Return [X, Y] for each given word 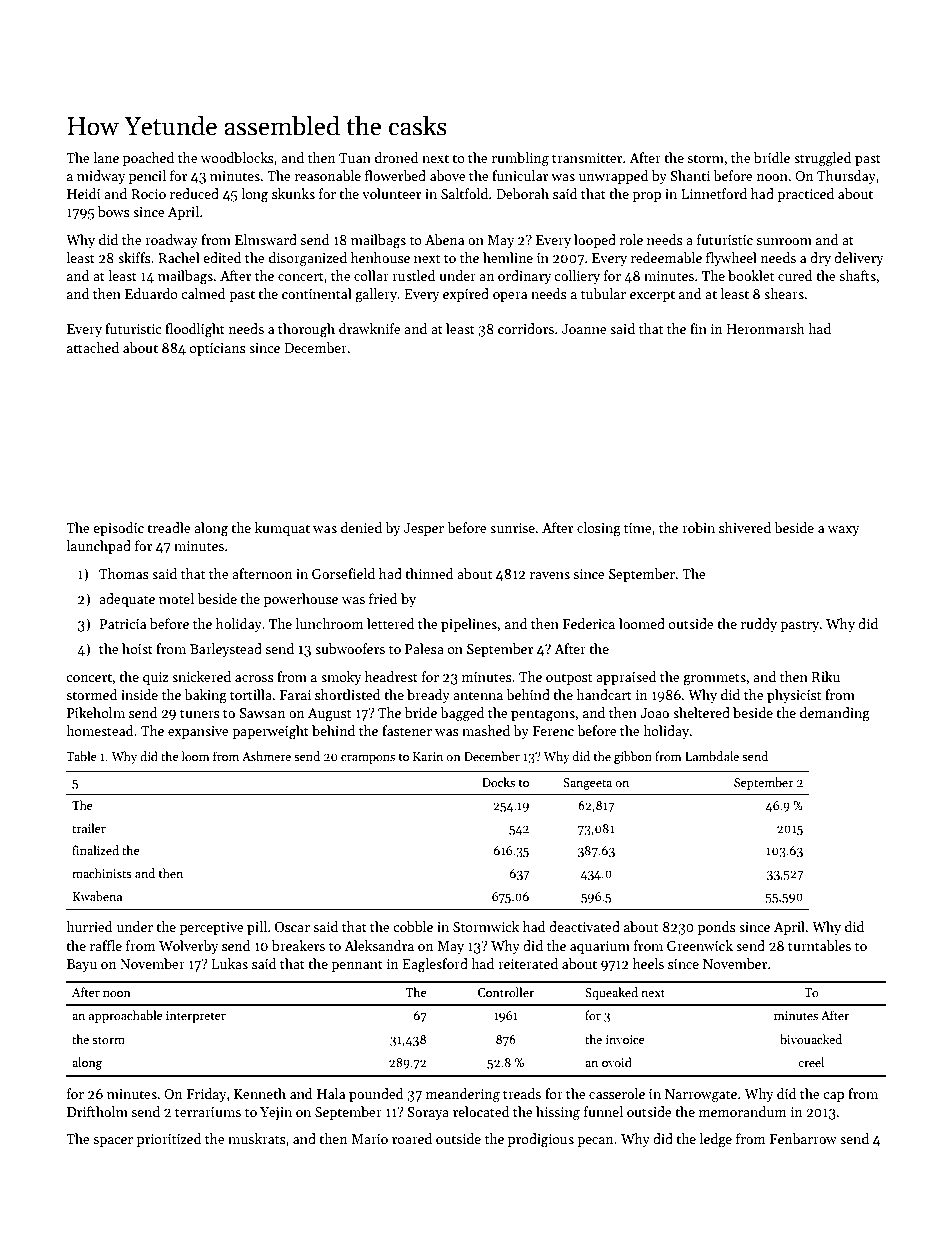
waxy [844, 531]
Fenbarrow [803, 1138]
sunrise [512, 528]
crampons [368, 759]
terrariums [208, 1112]
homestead [100, 730]
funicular [520, 175]
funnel [603, 1111]
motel [176, 598]
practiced [805, 195]
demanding [835, 714]
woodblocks [237, 157]
